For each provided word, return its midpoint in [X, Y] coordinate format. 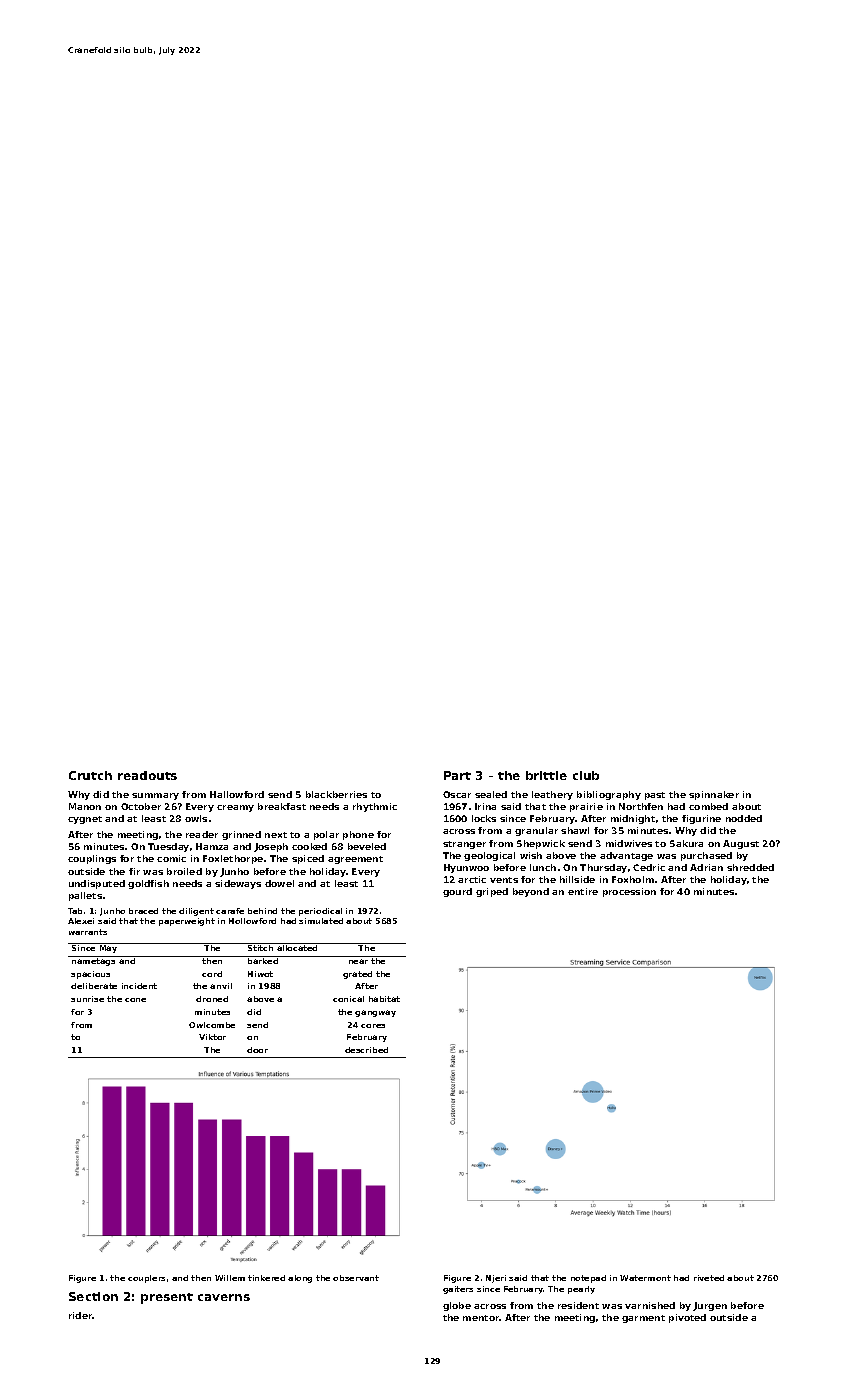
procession [629, 892]
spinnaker [714, 795]
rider [80, 1315]
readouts [147, 775]
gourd [457, 892]
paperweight [187, 922]
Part [457, 775]
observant [356, 1278]
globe [457, 1306]
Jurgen [710, 1306]
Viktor [212, 1037]
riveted [709, 1278]
